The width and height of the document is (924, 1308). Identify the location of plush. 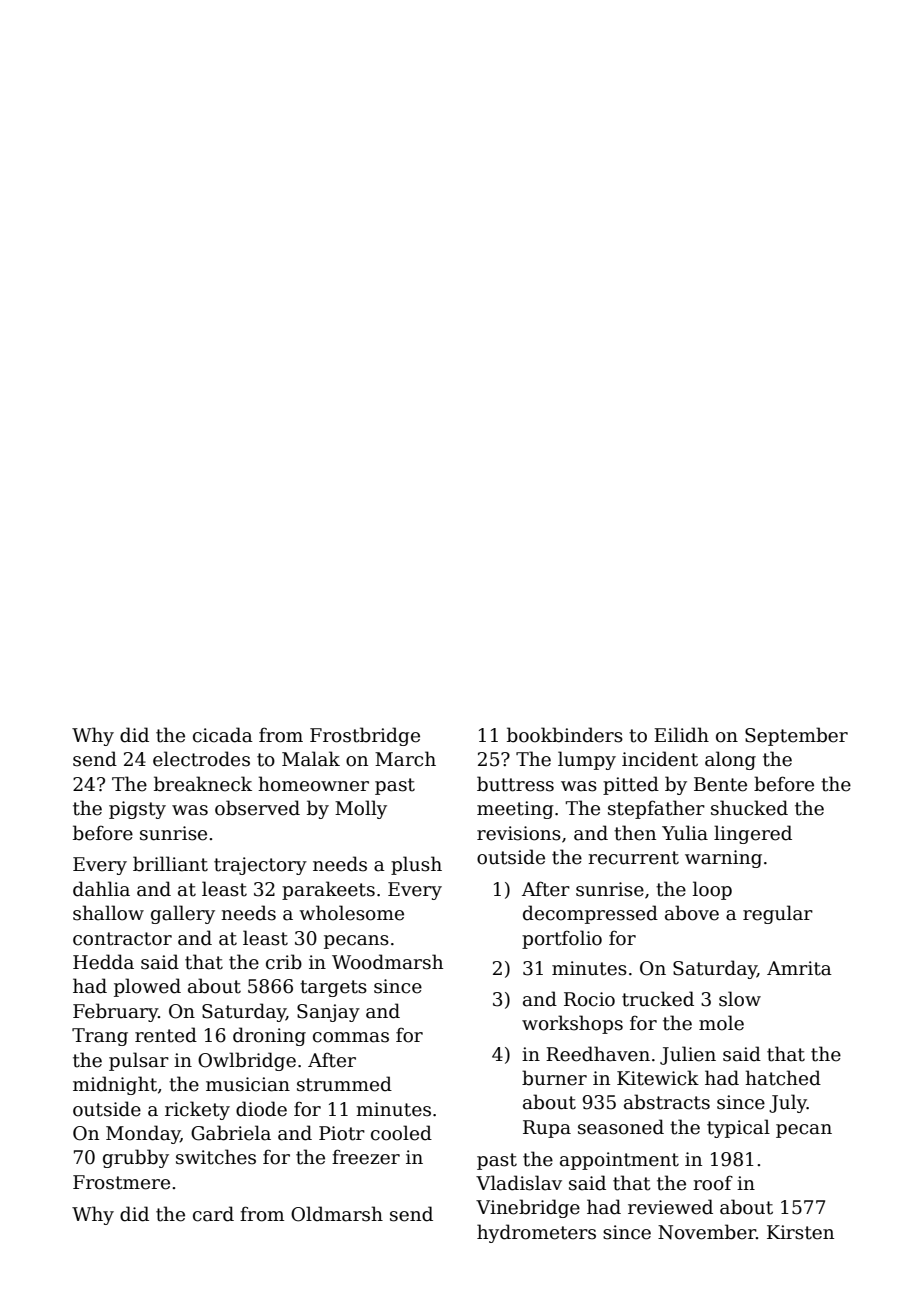
(416, 865).
